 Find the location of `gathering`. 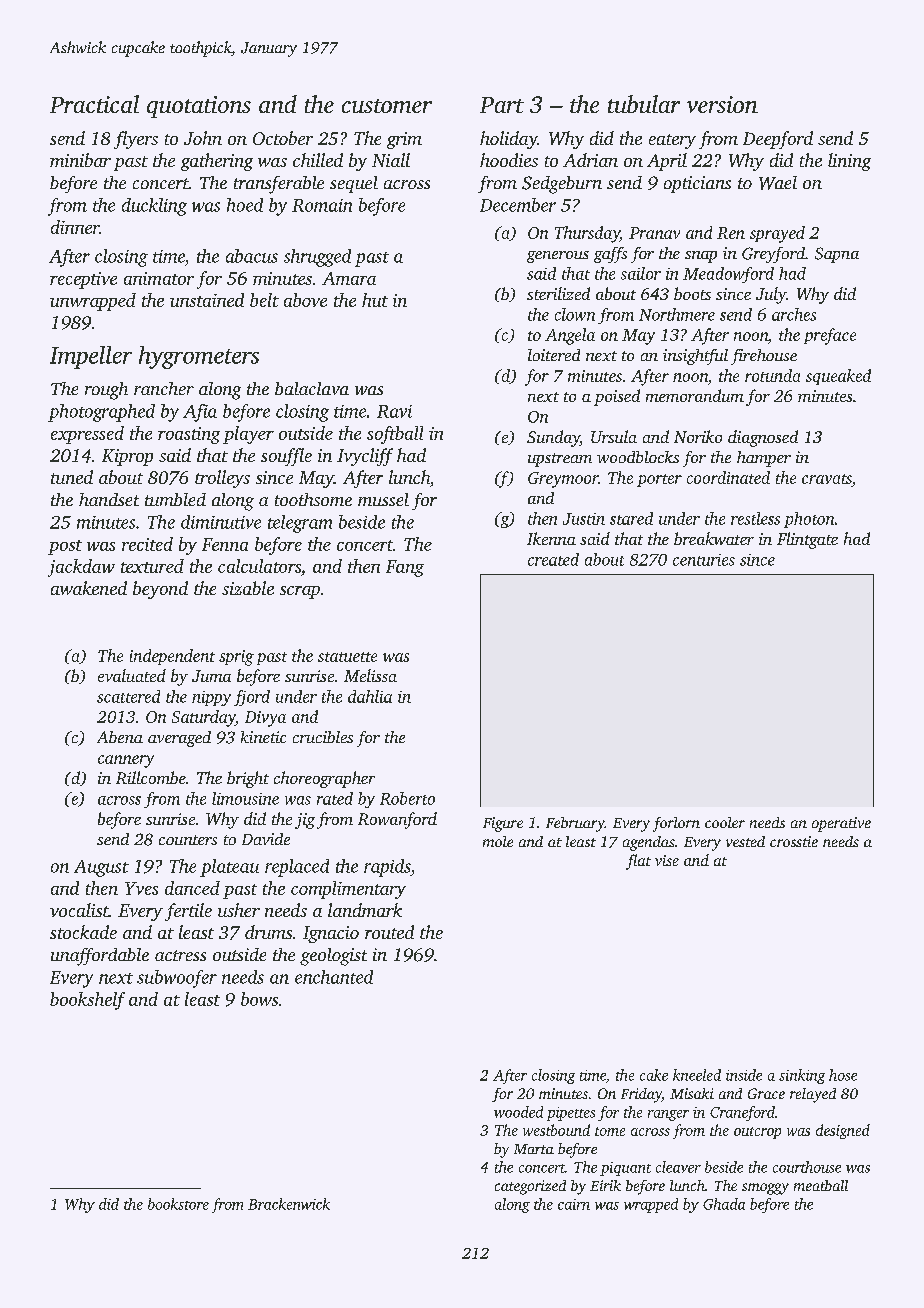

gathering is located at coordinates (217, 162).
